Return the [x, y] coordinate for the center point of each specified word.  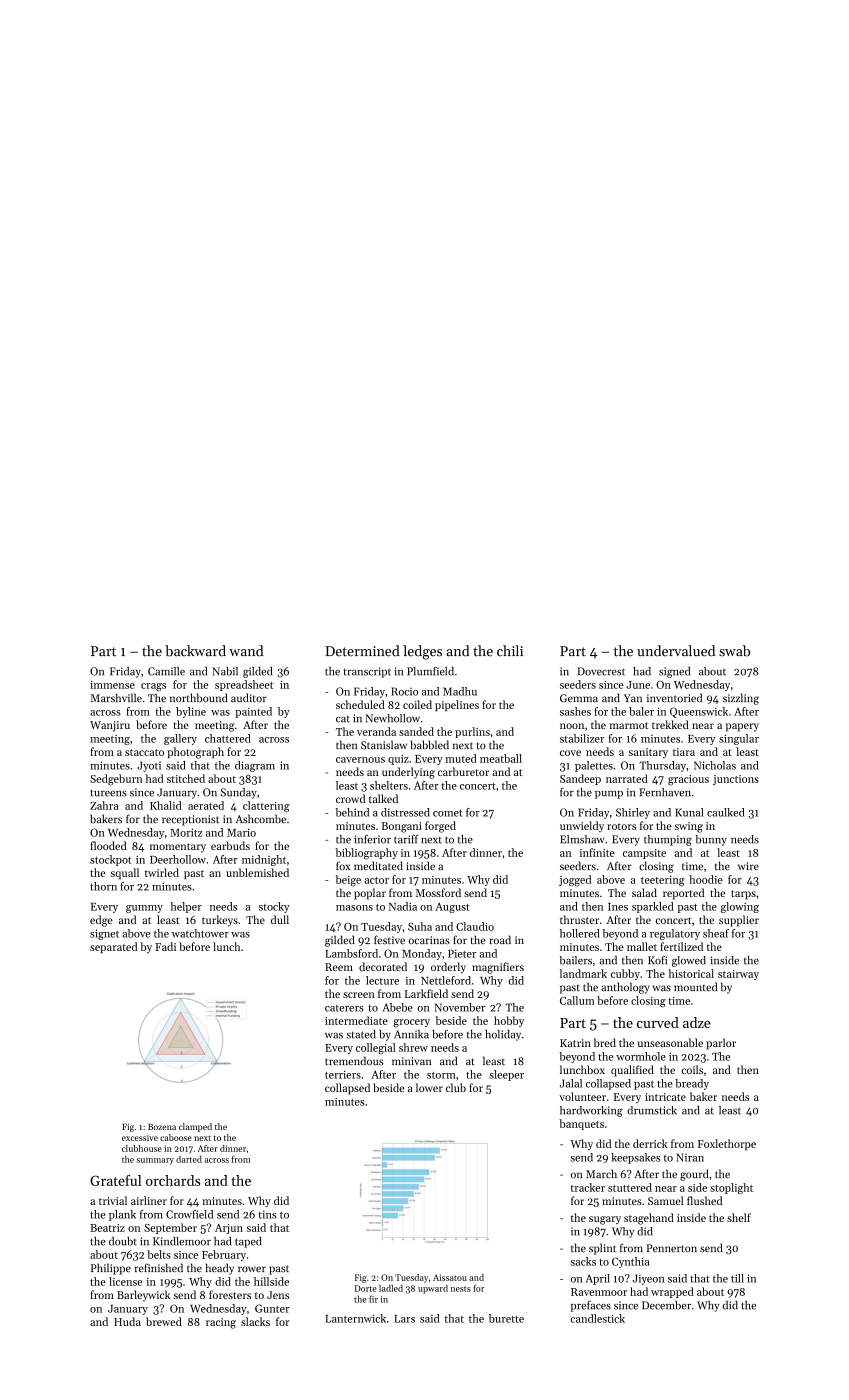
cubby [625, 974]
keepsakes [635, 1158]
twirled [162, 872]
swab [734, 651]
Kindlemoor [182, 1241]
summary [155, 1161]
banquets [581, 1124]
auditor [249, 698]
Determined [362, 651]
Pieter [462, 954]
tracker [588, 1187]
